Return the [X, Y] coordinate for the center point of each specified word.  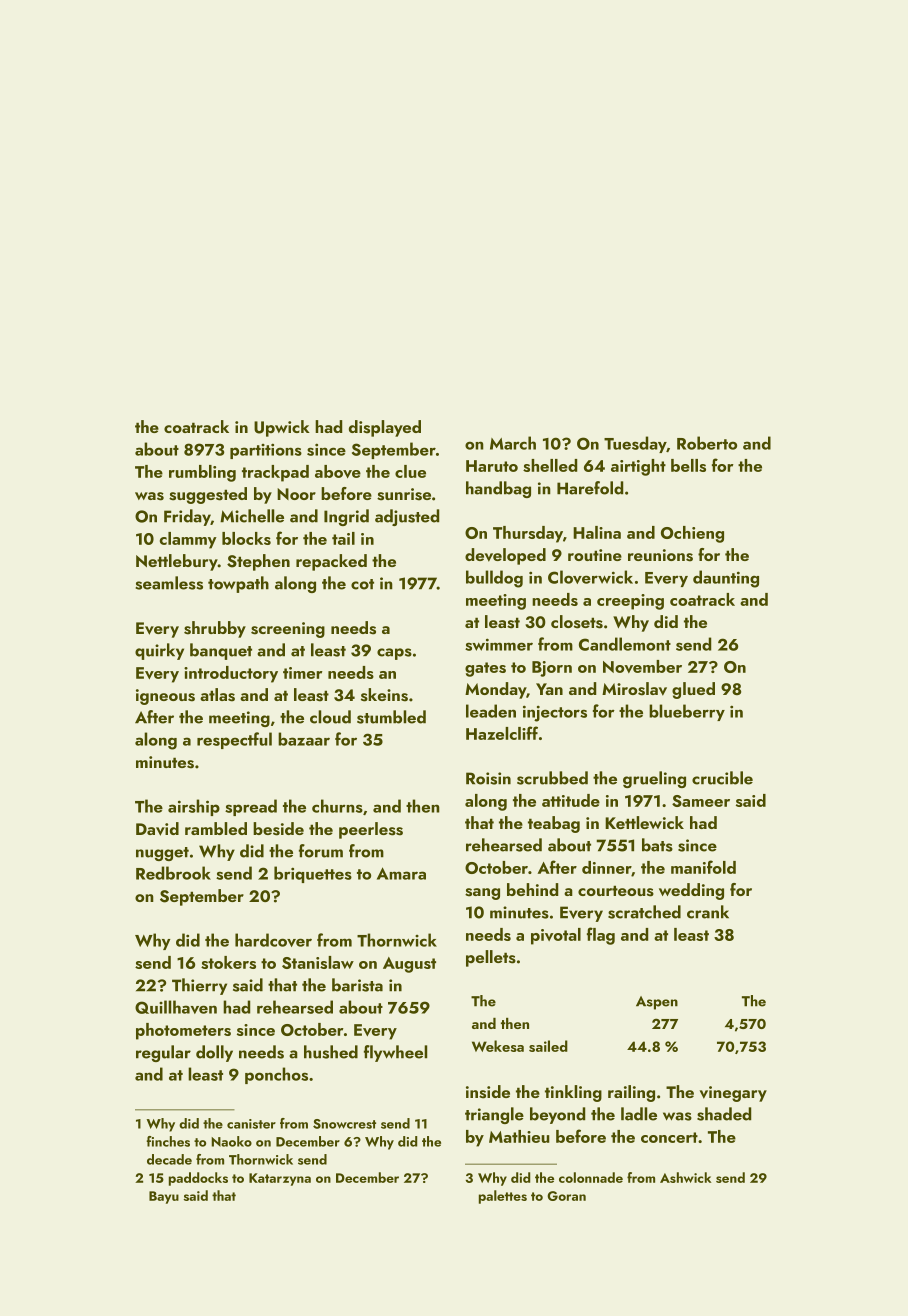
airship [194, 807]
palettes [503, 1197]
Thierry [199, 986]
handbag [498, 489]
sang [482, 894]
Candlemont [625, 644]
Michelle [252, 516]
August [409, 965]
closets [577, 622]
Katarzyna [280, 1179]
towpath [238, 584]
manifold [703, 867]
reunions [660, 555]
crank [708, 912]
